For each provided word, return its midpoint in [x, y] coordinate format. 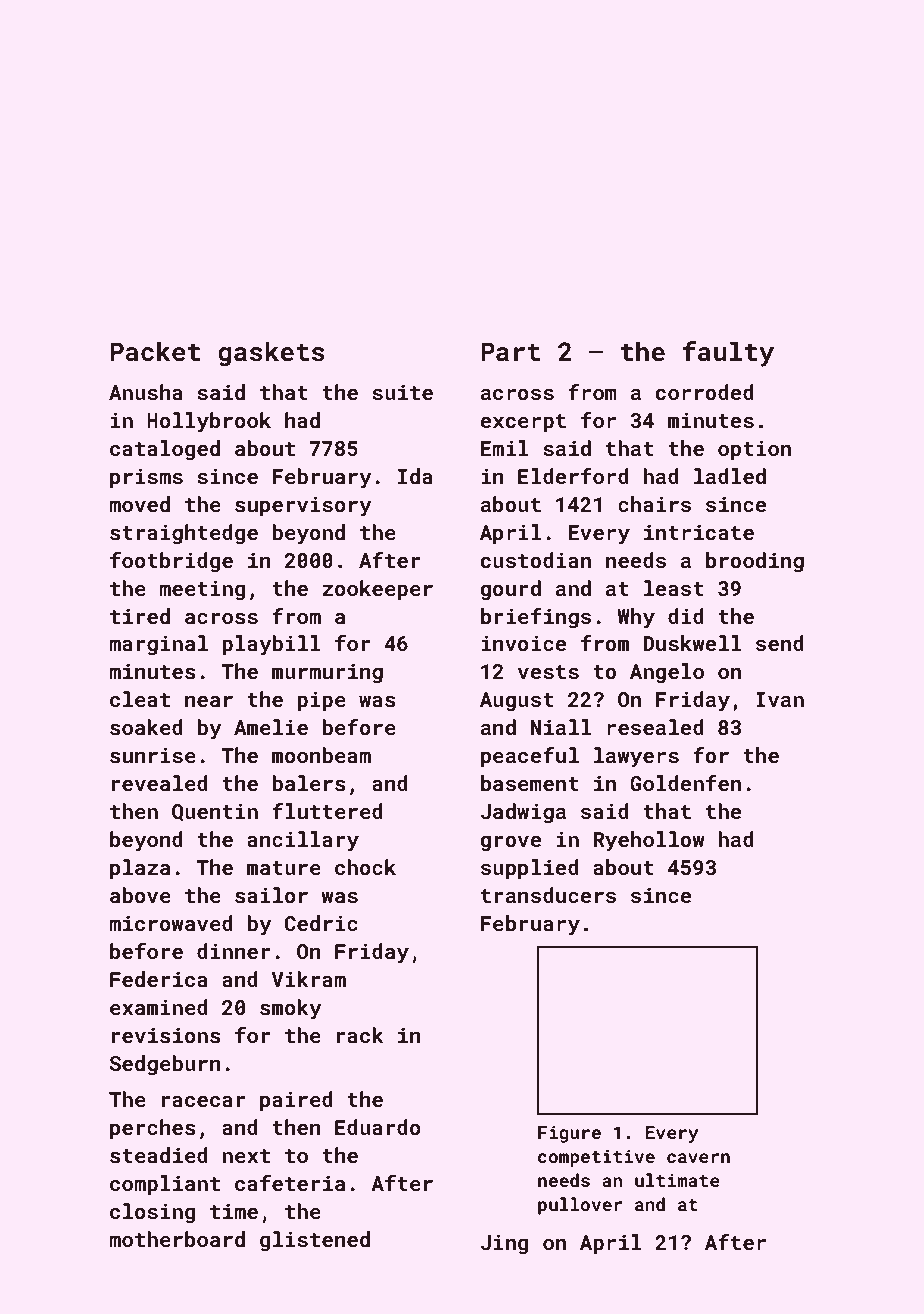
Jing [504, 1244]
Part [510, 352]
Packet [155, 351]
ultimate [677, 1180]
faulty [728, 354]
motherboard [177, 1239]
